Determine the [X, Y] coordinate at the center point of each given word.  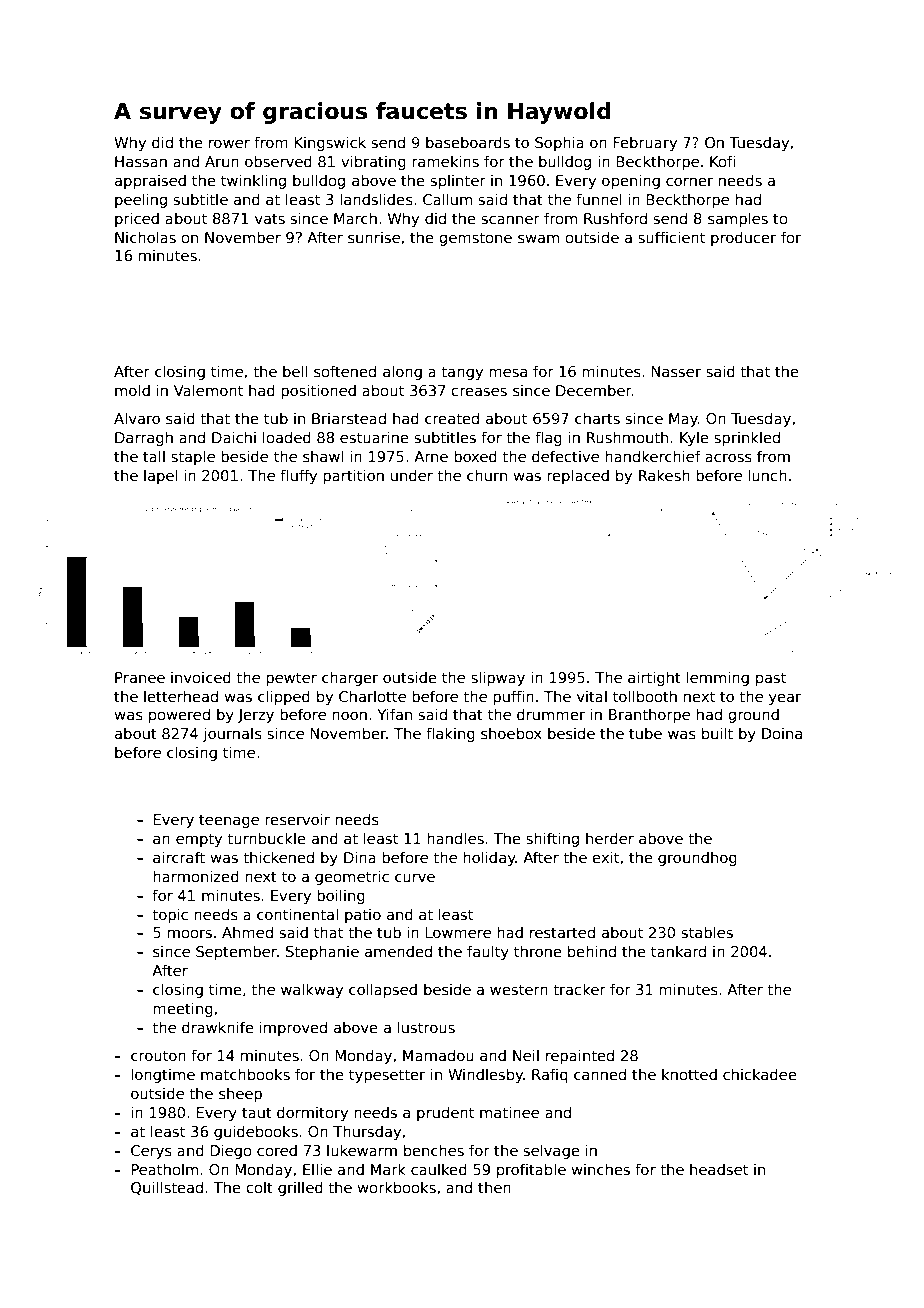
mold [132, 390]
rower [229, 143]
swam [538, 238]
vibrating [373, 162]
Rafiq [550, 1075]
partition [353, 476]
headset [719, 1169]
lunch [767, 475]
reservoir [297, 819]
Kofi [722, 161]
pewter [291, 679]
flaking [450, 734]
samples [738, 219]
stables [707, 932]
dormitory [312, 1113]
